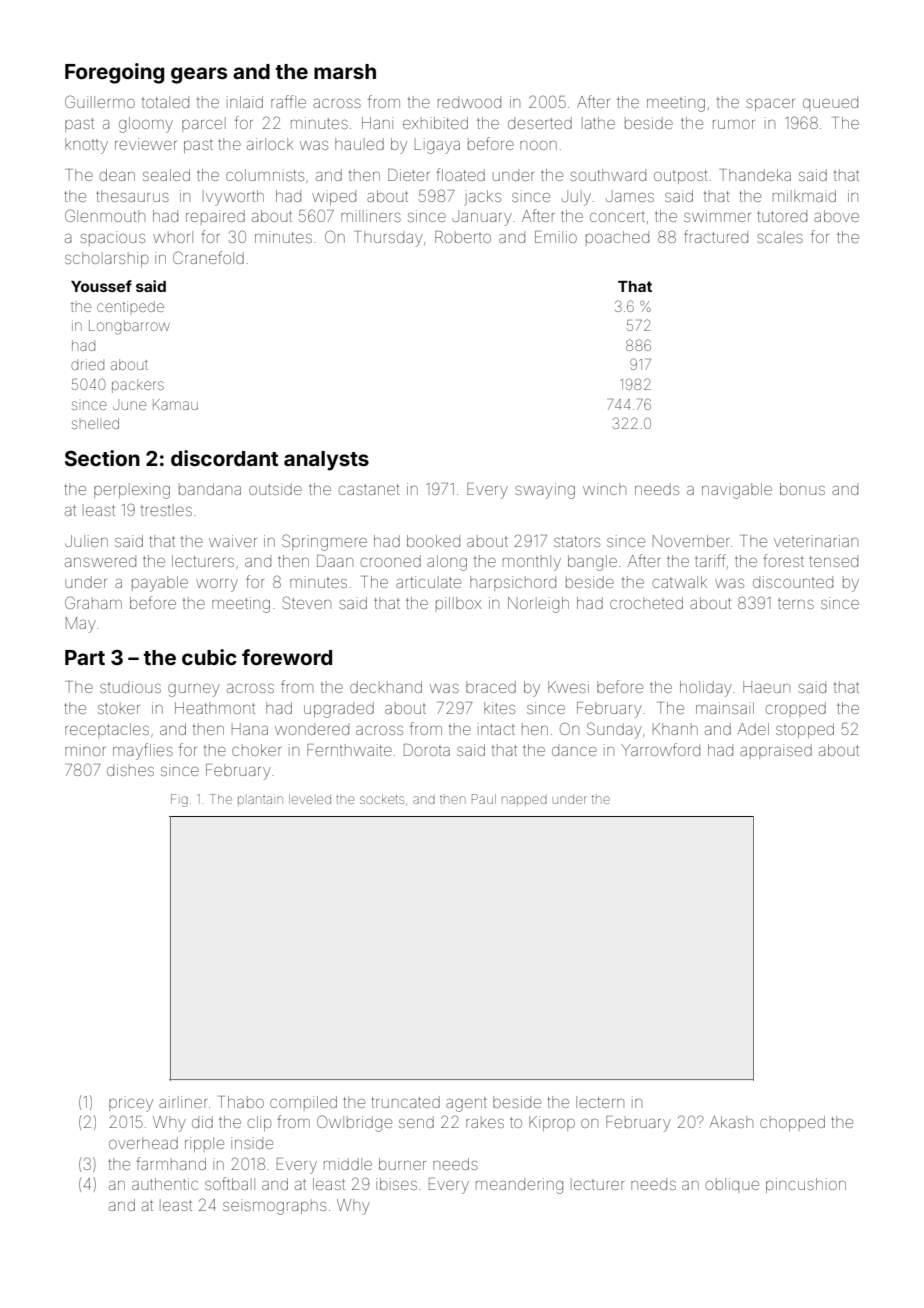  Describe the element at coordinates (143, 751) in the screenshot. I see `mayflies` at that location.
